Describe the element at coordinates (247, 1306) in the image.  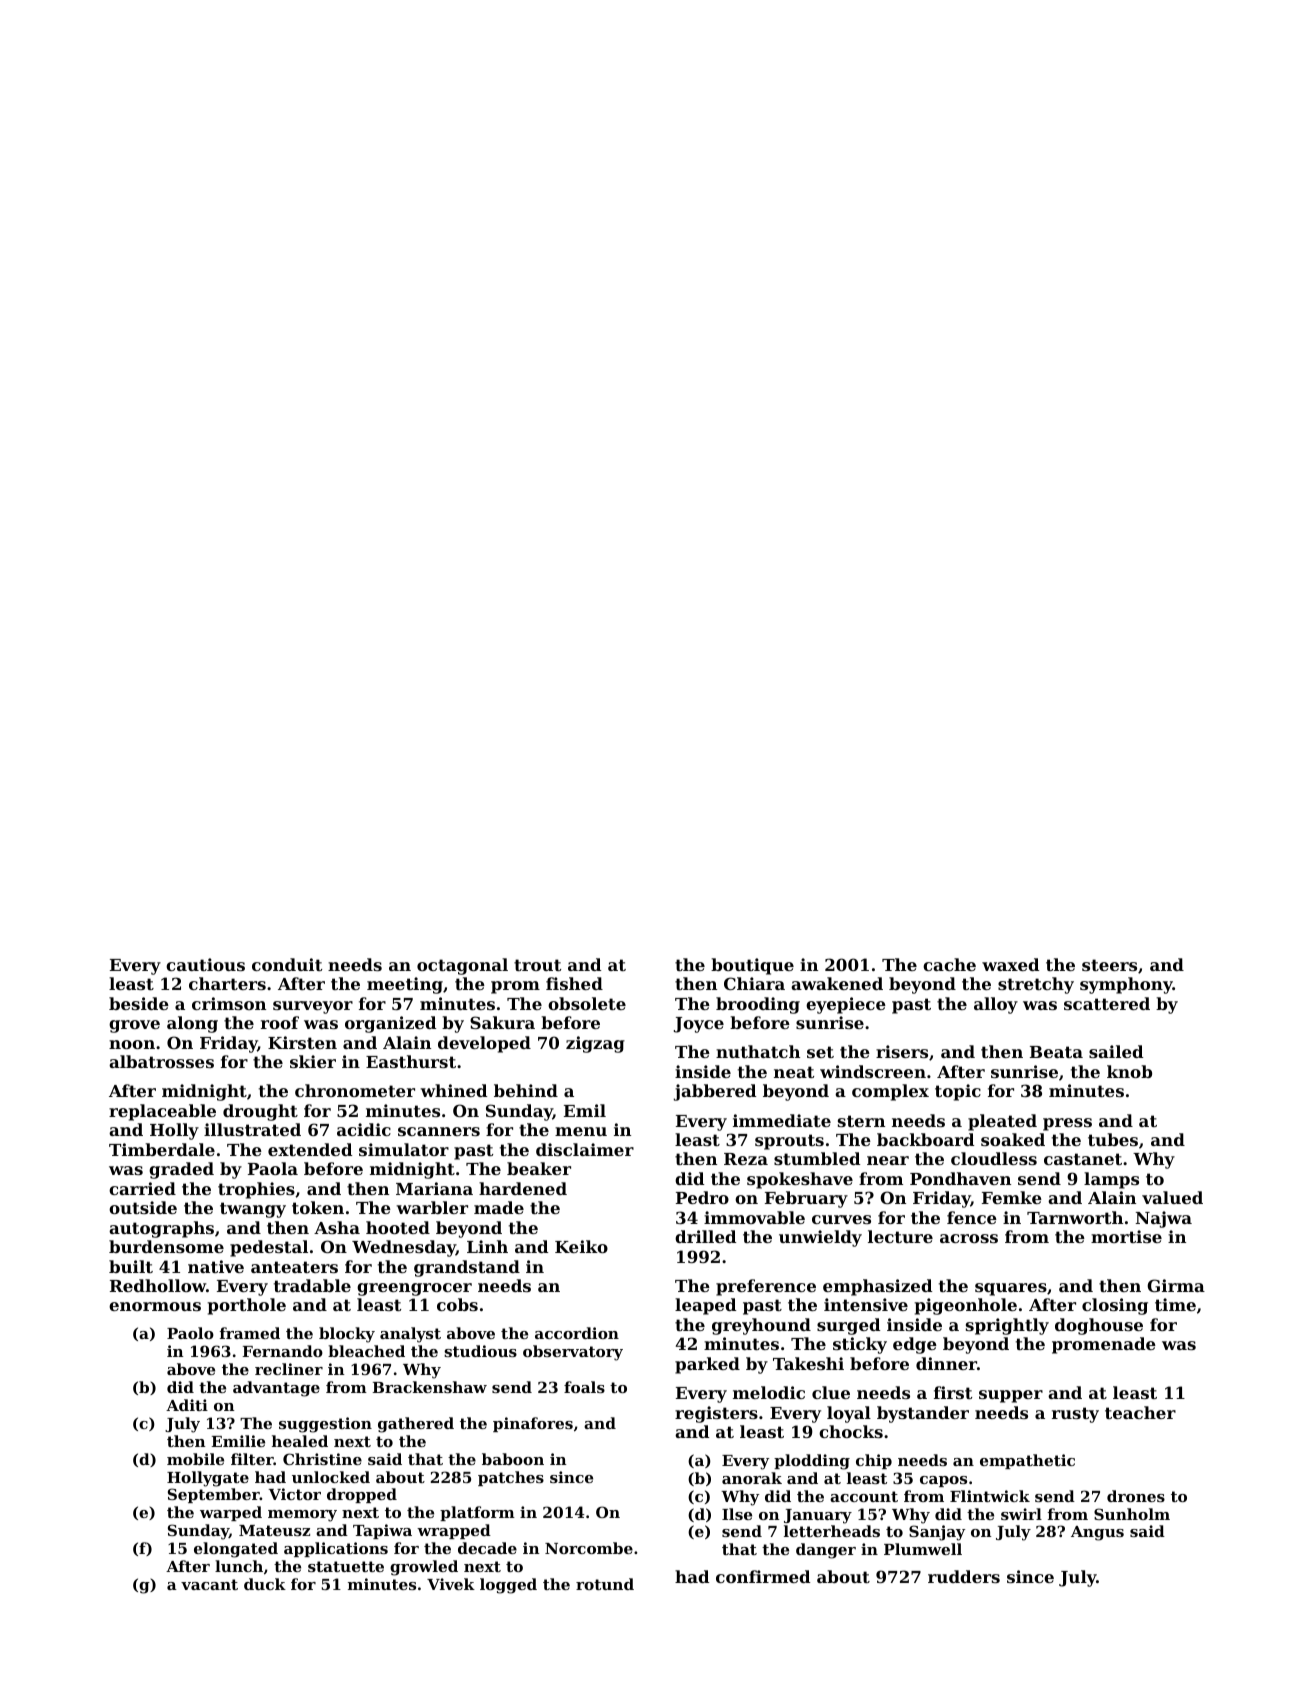
I see `porthole` at that location.
